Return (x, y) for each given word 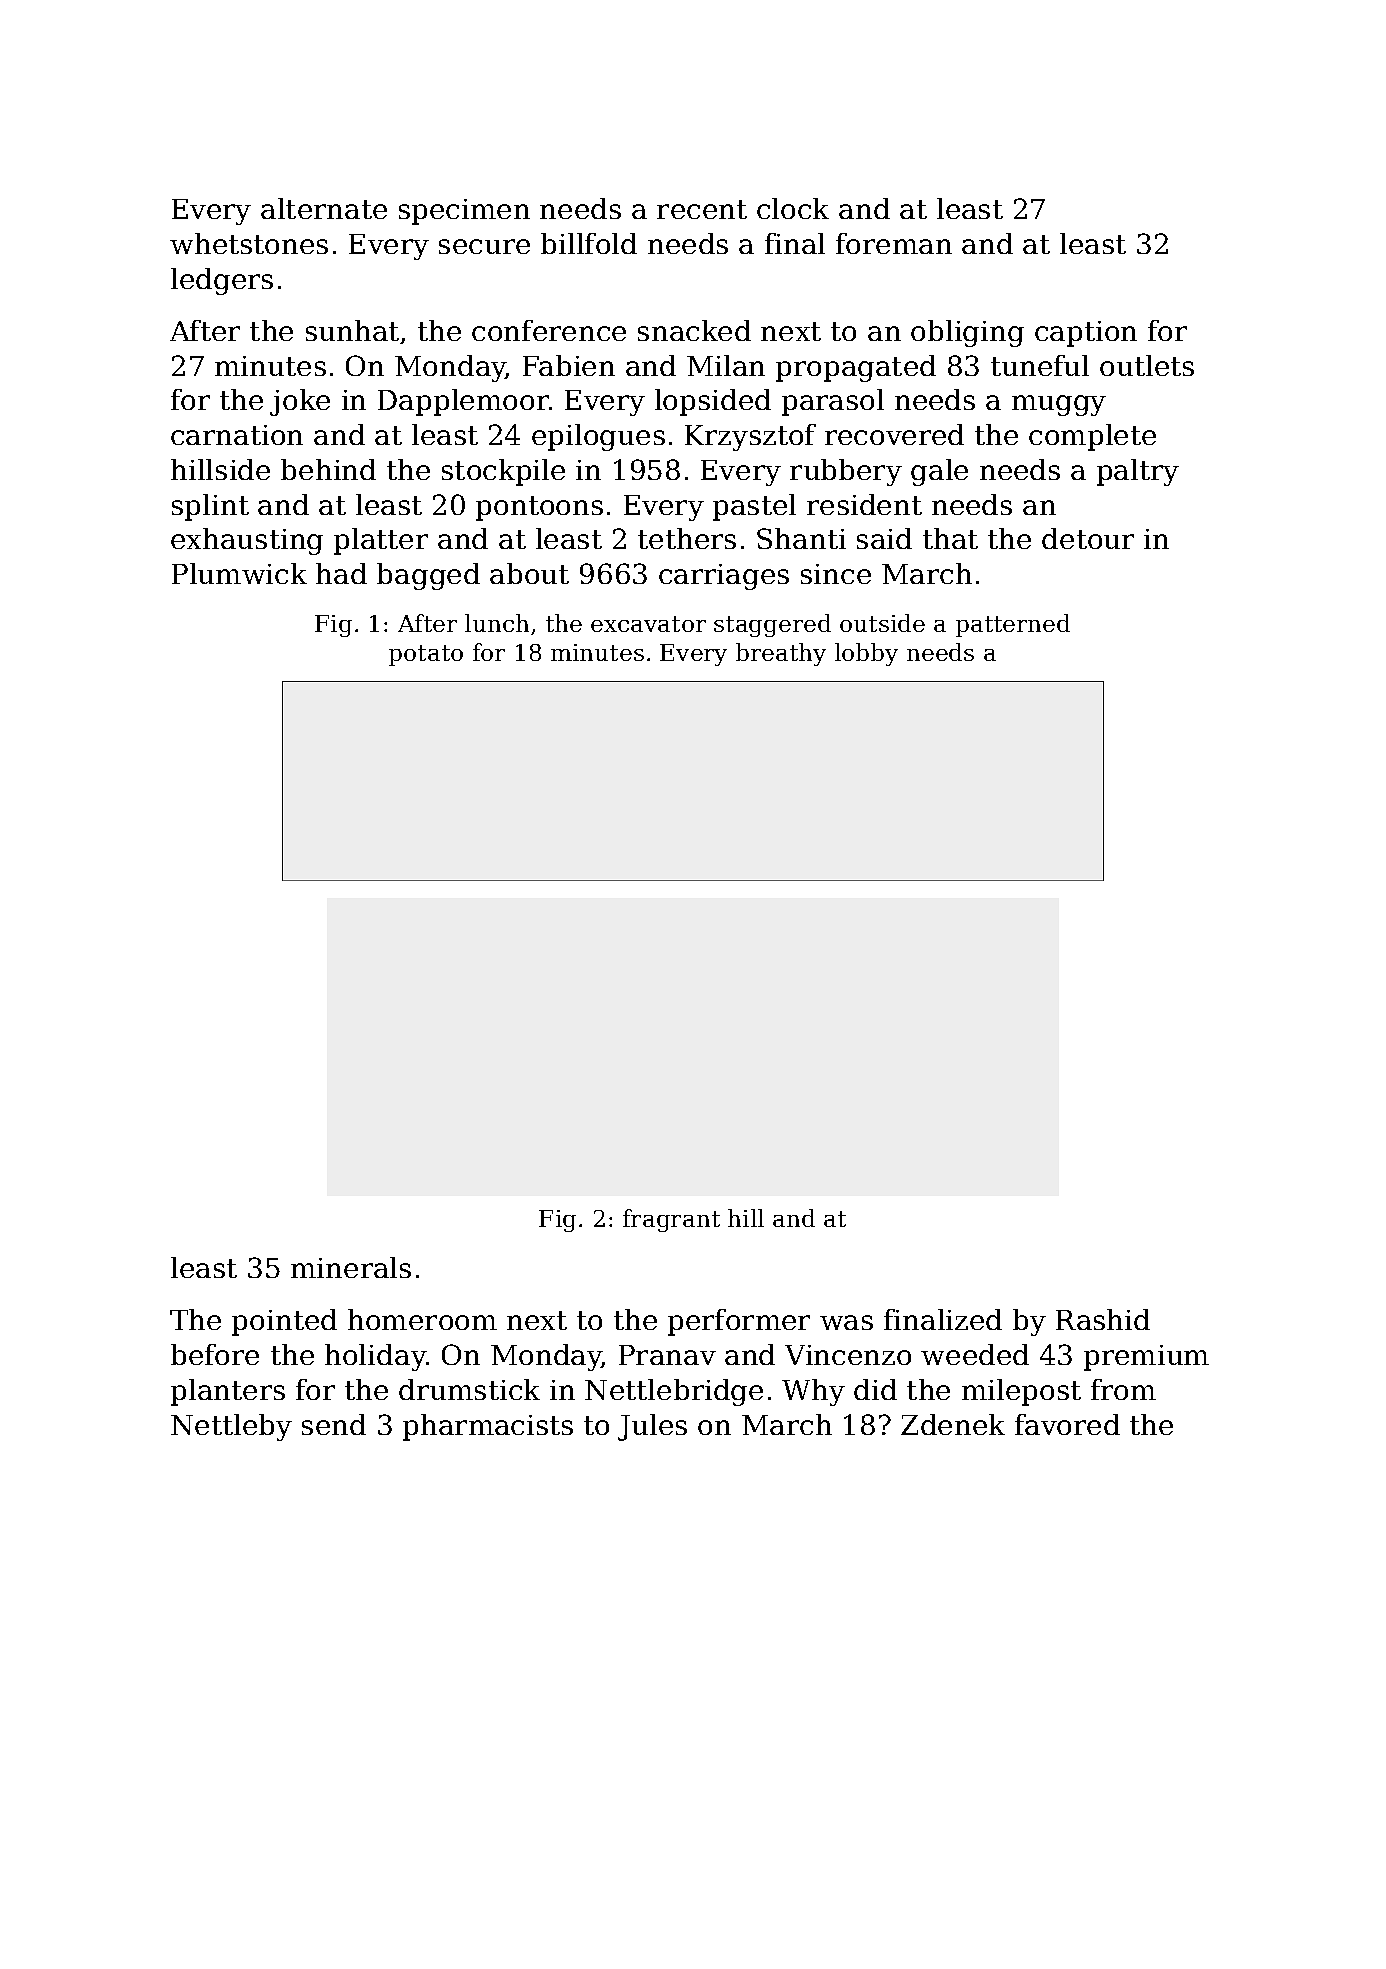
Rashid (1103, 1319)
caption (1086, 334)
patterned (1013, 625)
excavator (648, 624)
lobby (866, 654)
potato (426, 655)
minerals (351, 1267)
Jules (652, 1427)
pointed (284, 1322)
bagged (428, 576)
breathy (781, 654)
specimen (464, 212)
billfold (589, 243)
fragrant (671, 1220)
